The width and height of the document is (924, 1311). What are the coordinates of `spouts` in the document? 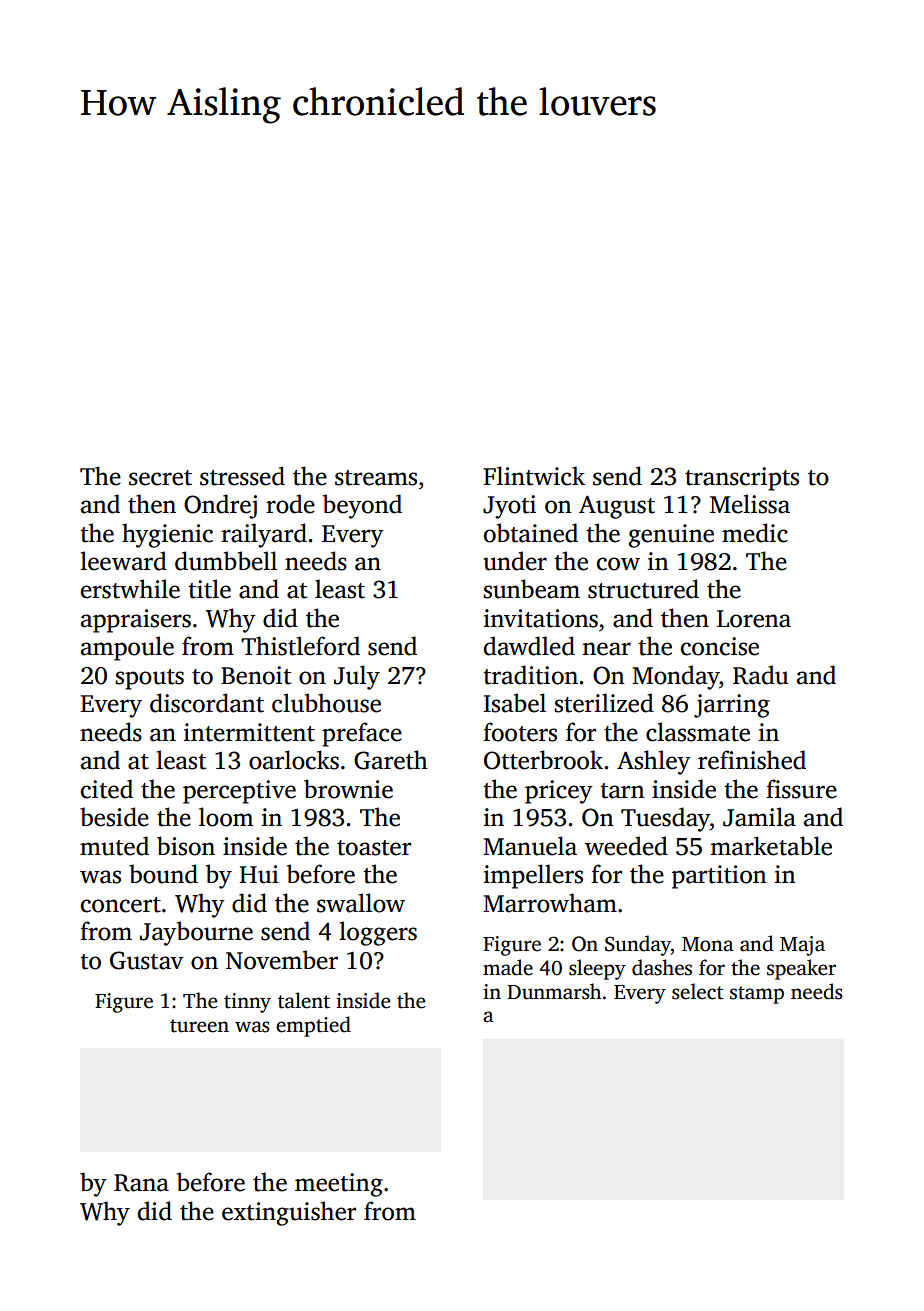 It's located at (150, 679).
